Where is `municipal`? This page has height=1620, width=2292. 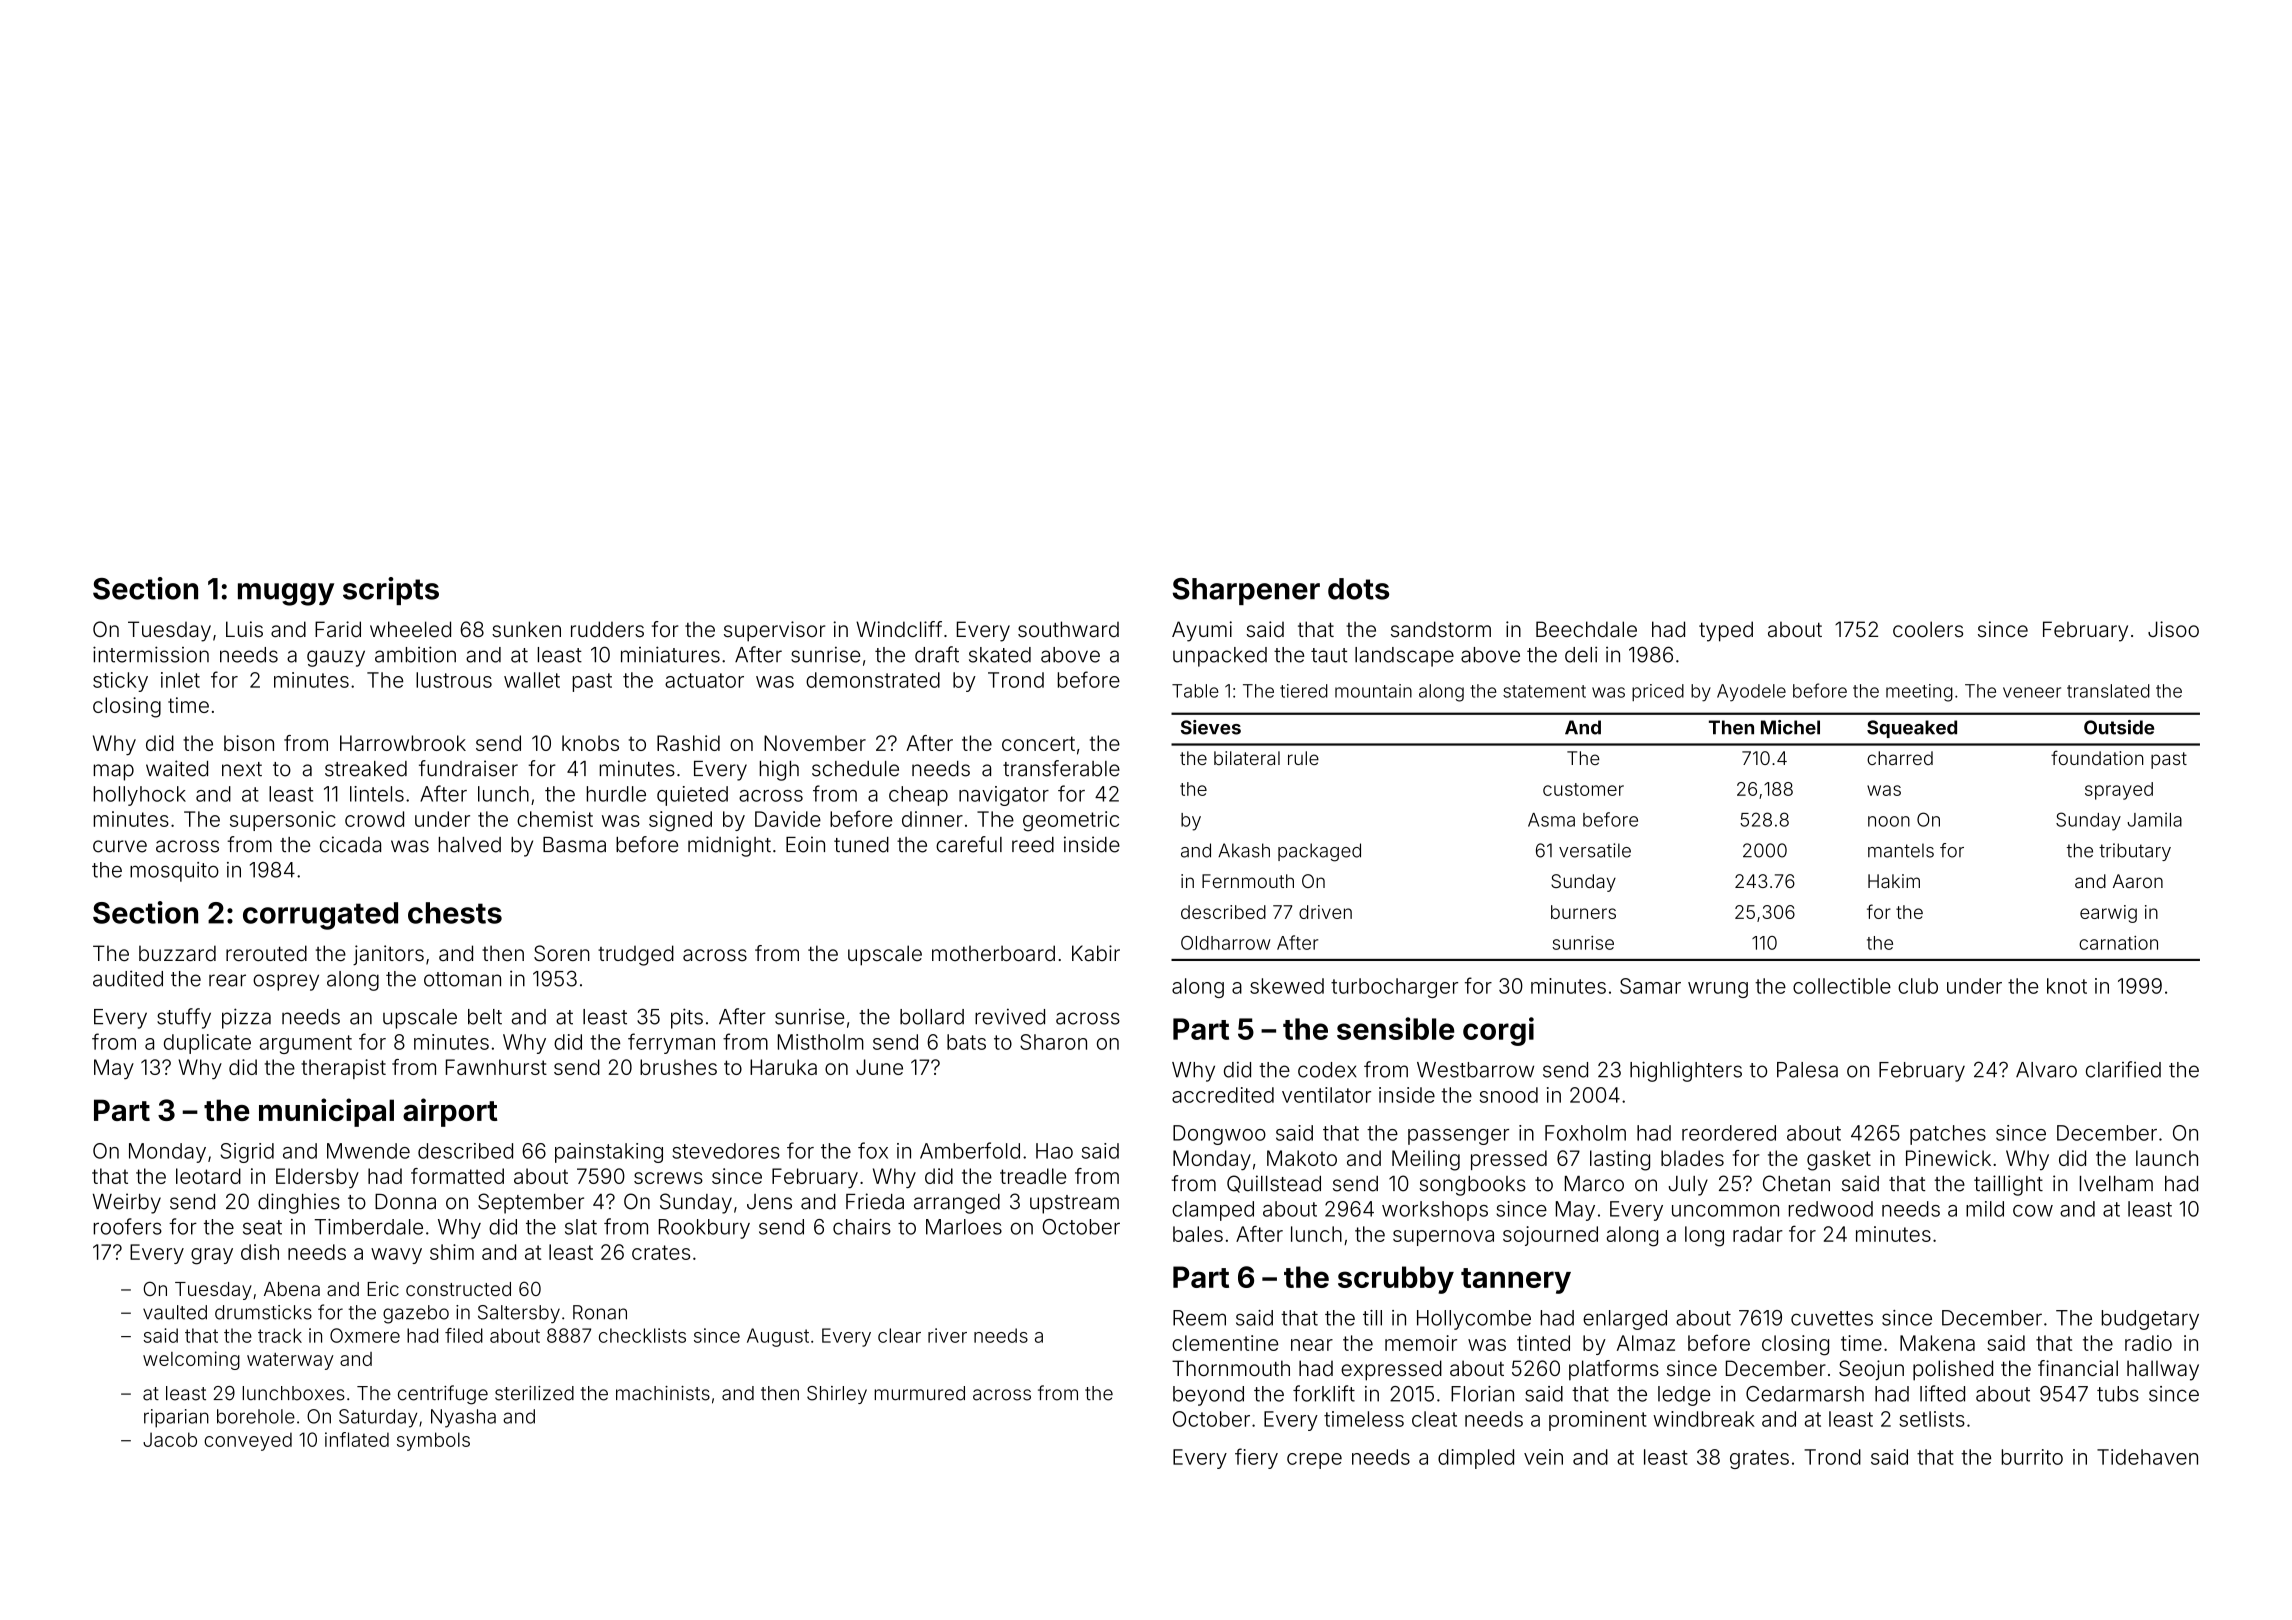
municipal is located at coordinates (326, 1112).
